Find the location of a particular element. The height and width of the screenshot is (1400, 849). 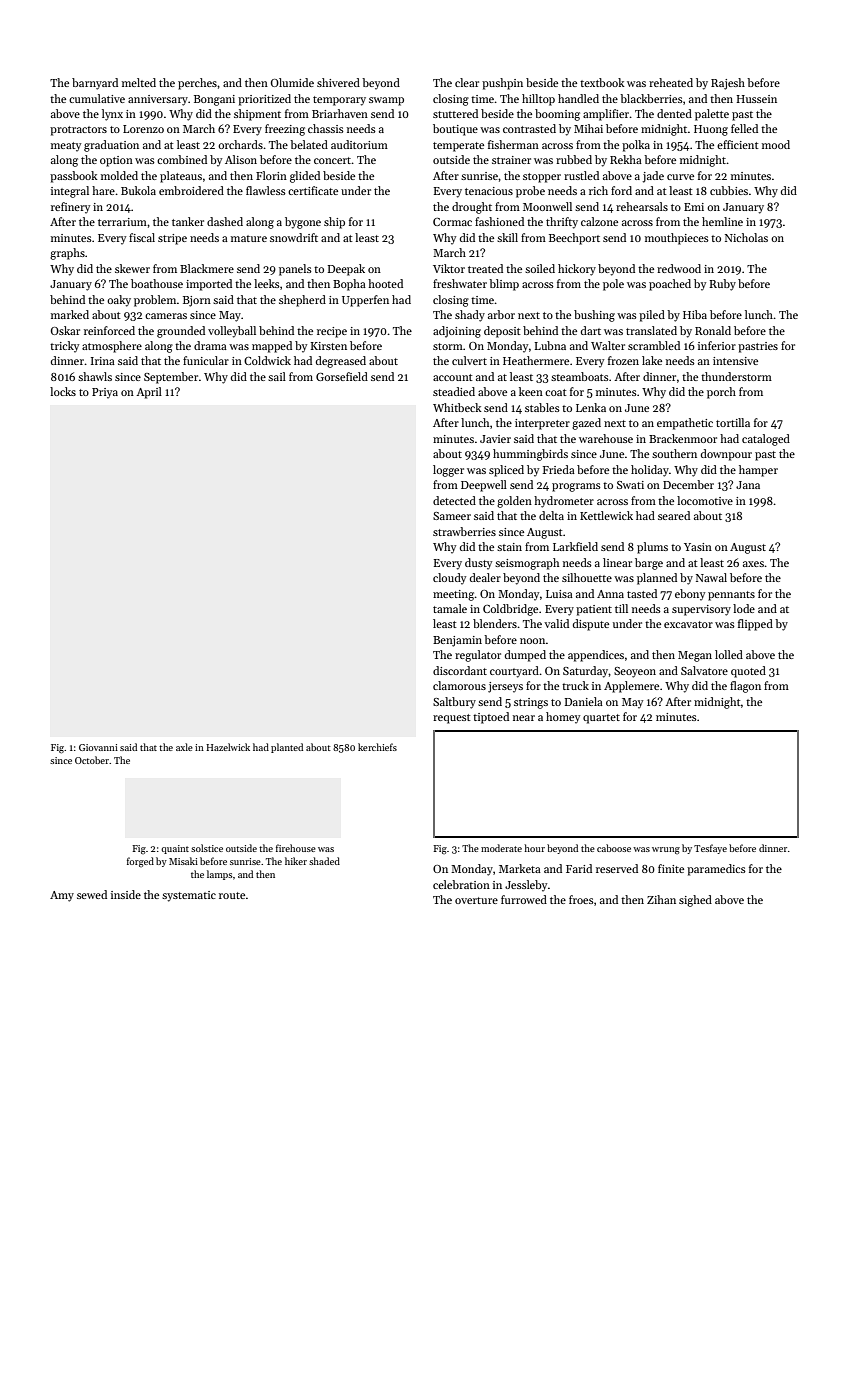

shivered is located at coordinates (338, 82).
